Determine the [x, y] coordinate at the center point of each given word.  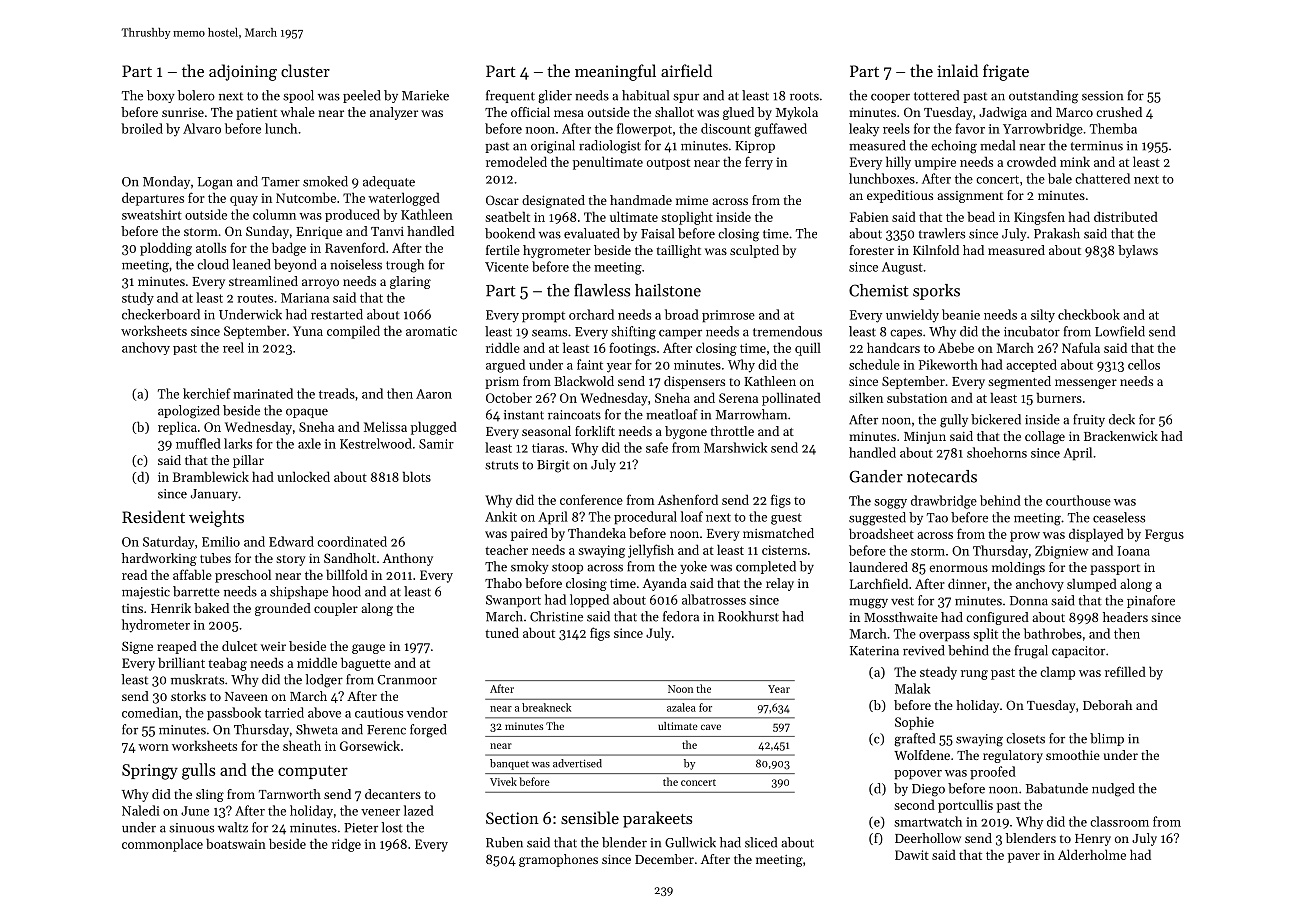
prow [1025, 537]
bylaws [1138, 251]
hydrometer [156, 626]
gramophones [558, 860]
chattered [1102, 178]
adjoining [243, 72]
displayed [1096, 535]
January [214, 495]
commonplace [162, 845]
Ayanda [665, 584]
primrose [728, 316]
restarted [337, 314]
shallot [674, 112]
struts [501, 465]
